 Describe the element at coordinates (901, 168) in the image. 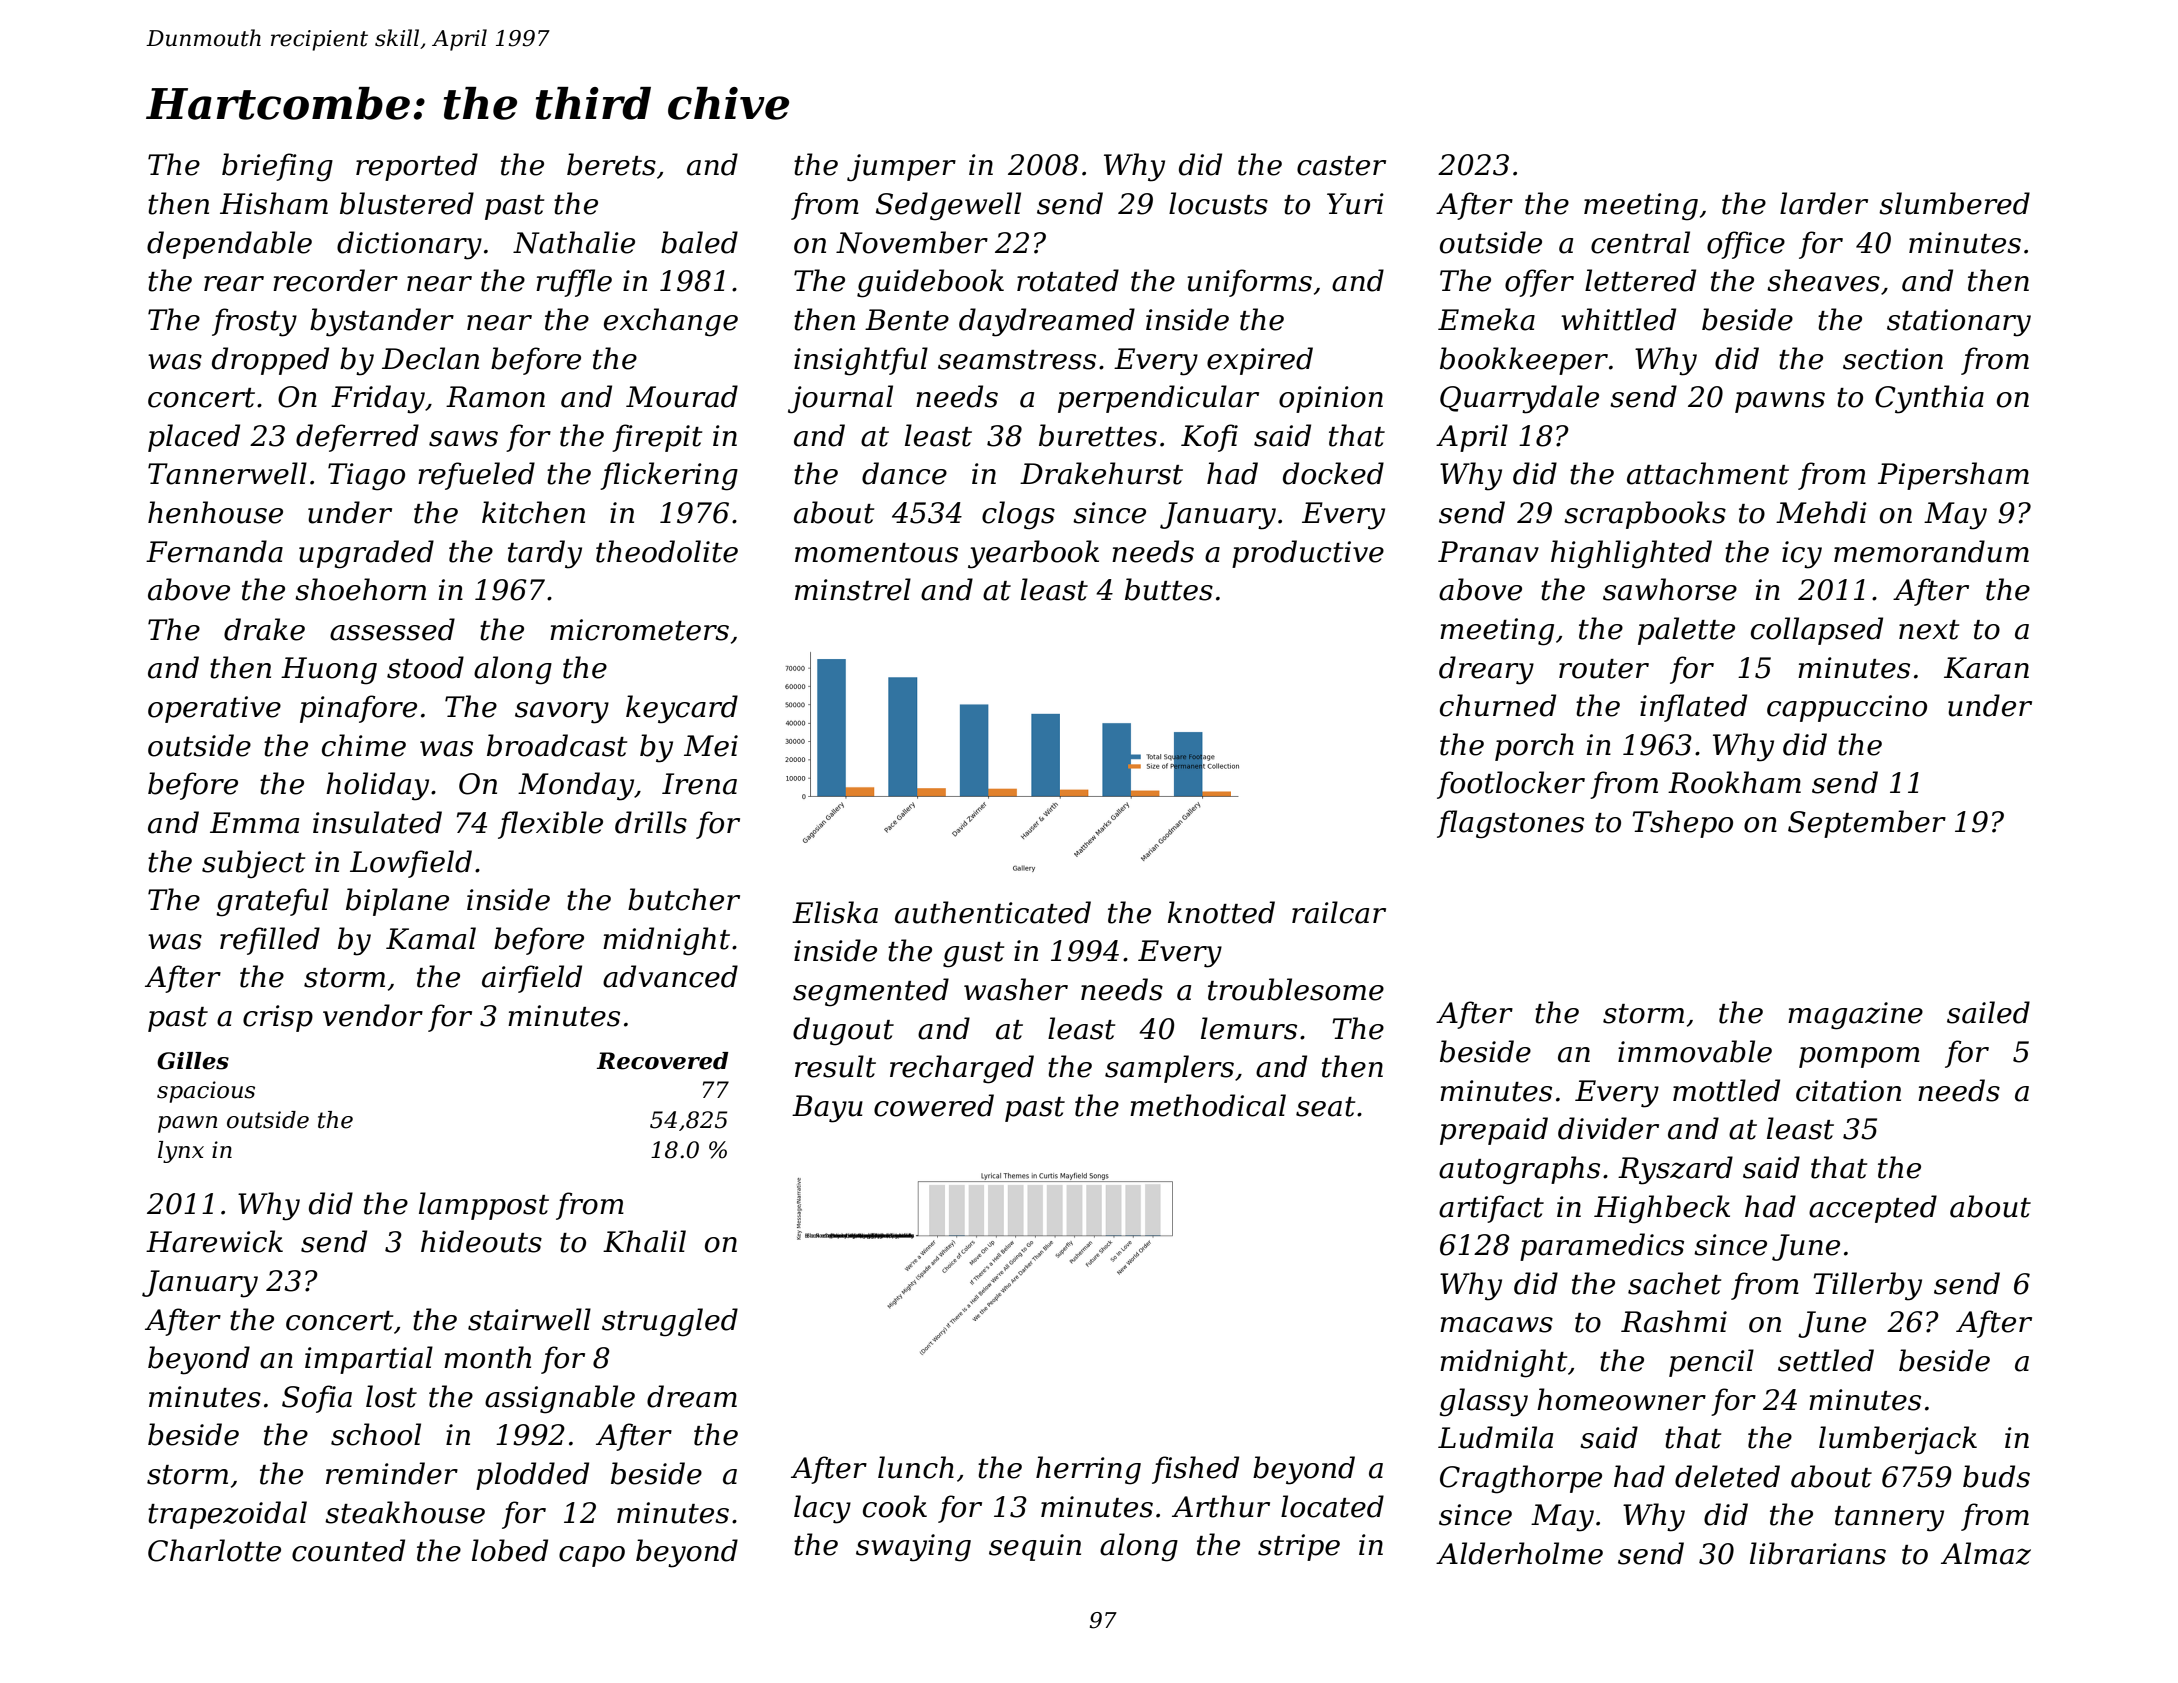

I see `jumper` at that location.
